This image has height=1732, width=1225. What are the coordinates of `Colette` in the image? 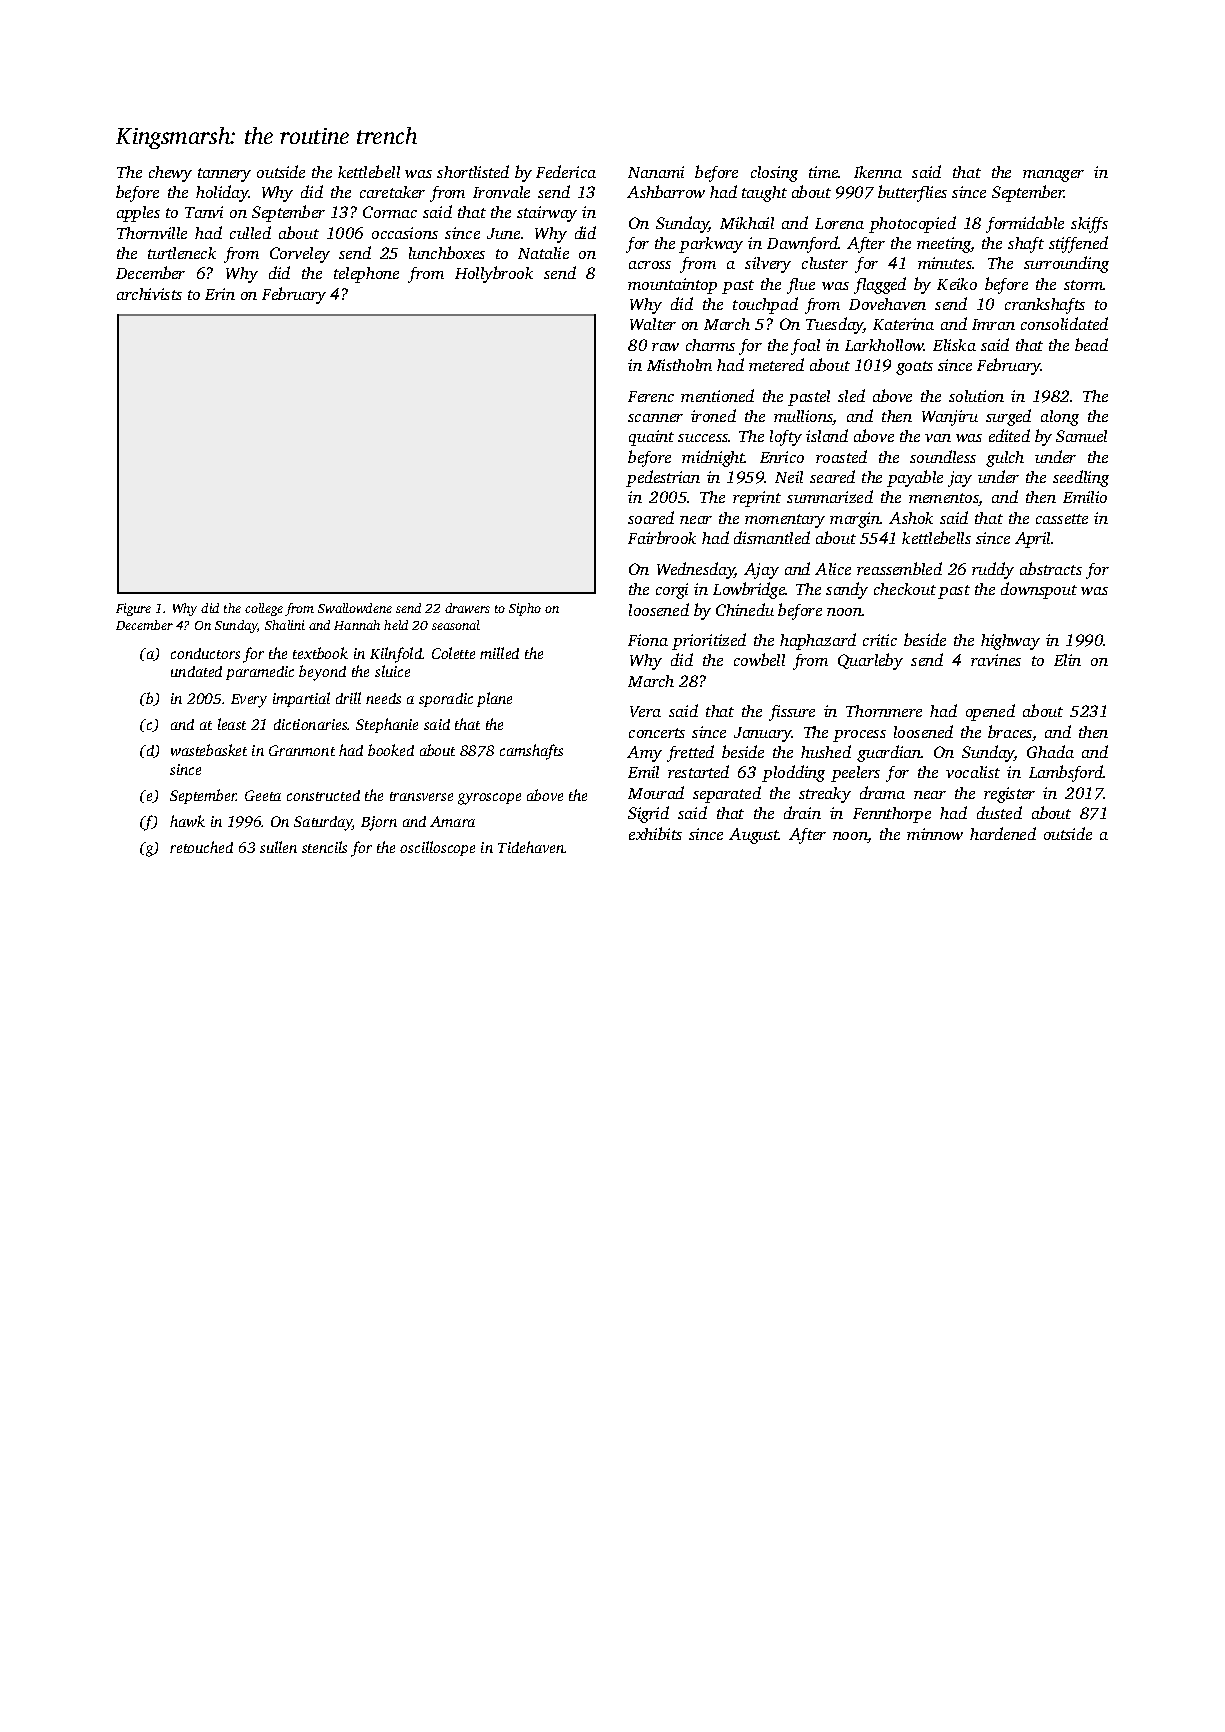 It's located at (453, 653).
